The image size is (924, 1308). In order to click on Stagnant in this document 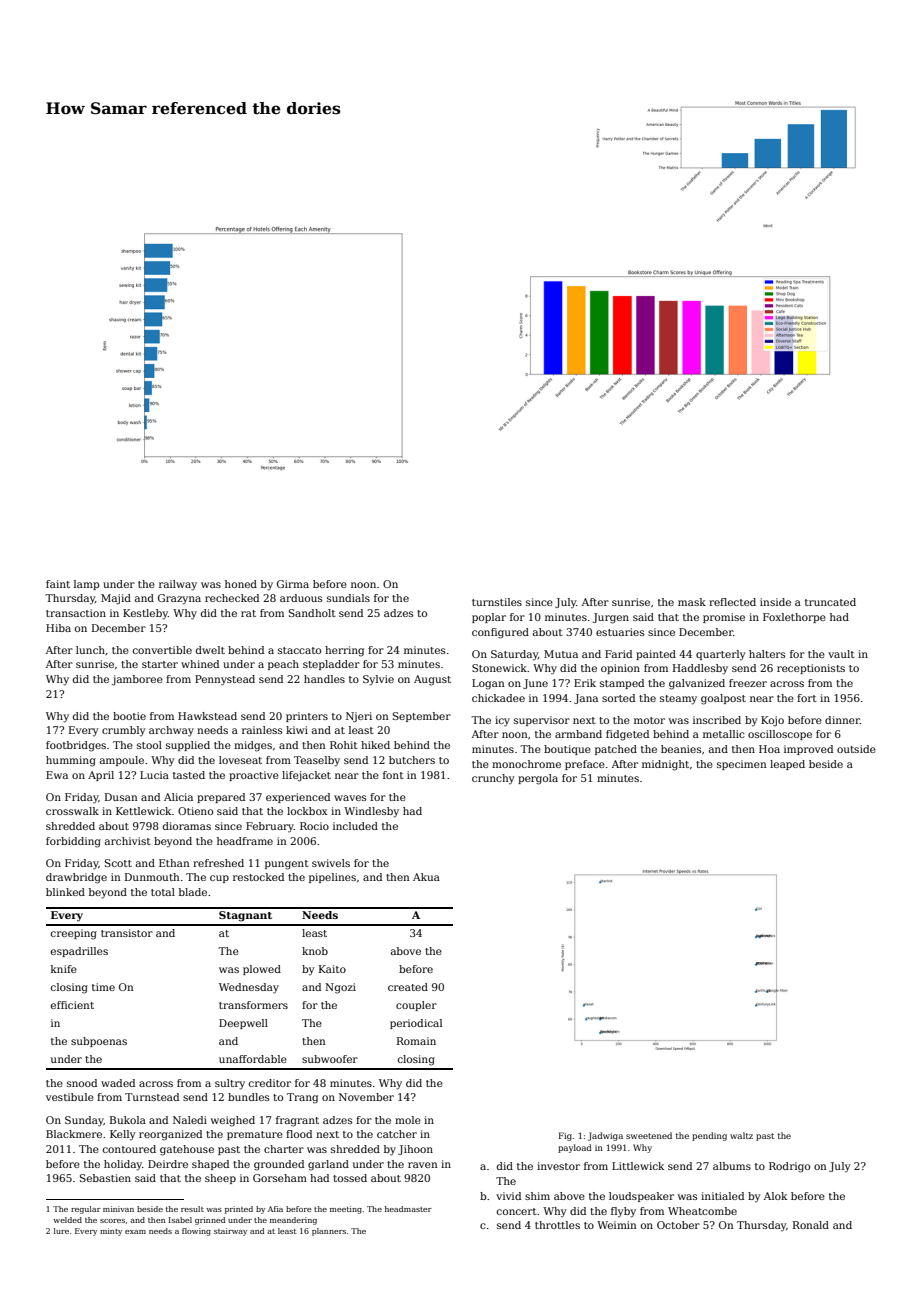, I will do `click(245, 916)`.
